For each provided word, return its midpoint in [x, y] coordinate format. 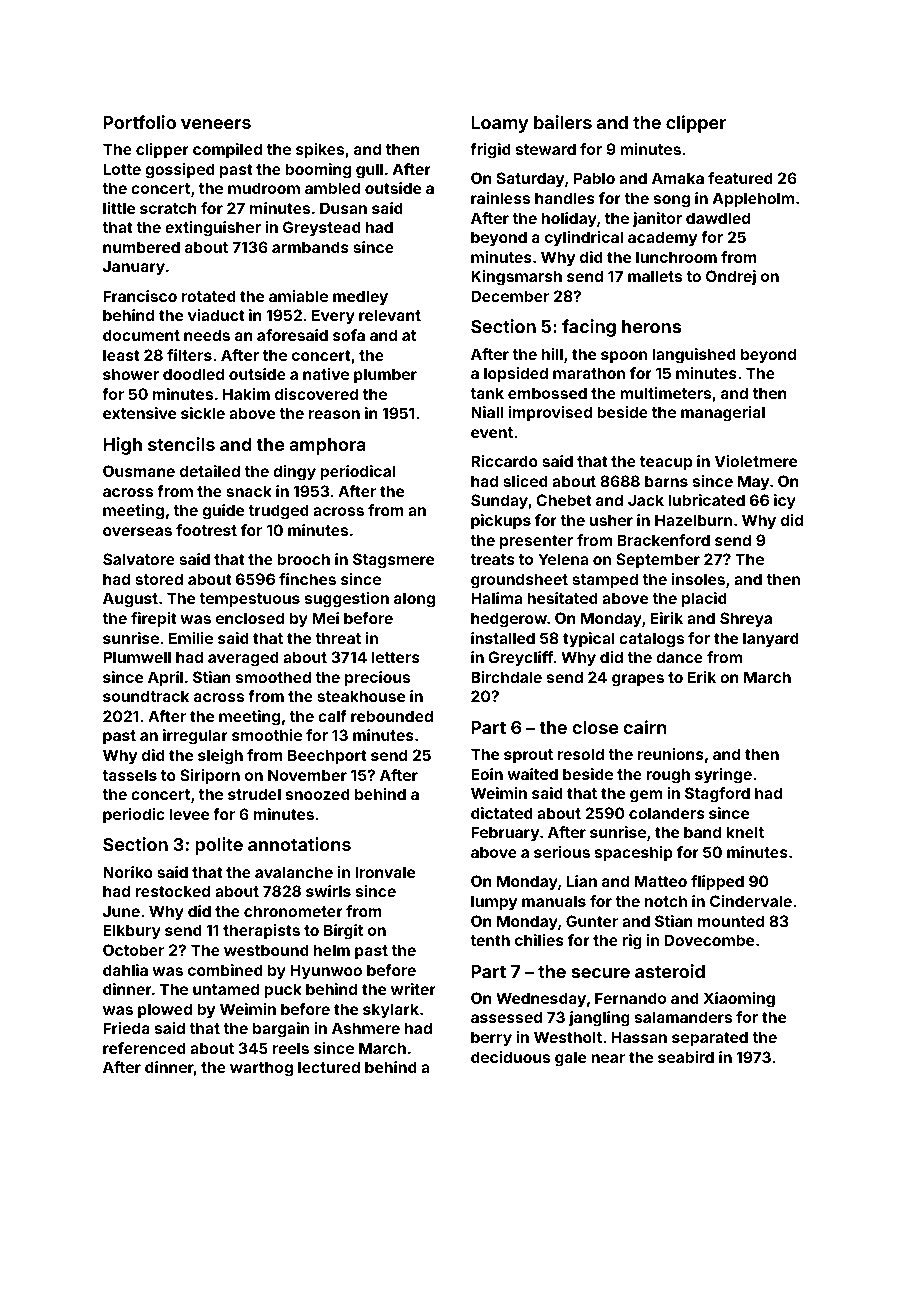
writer [413, 989]
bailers [563, 122]
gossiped [180, 171]
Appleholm [753, 199]
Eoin [487, 774]
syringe [723, 776]
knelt [745, 832]
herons [651, 326]
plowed [165, 1010]
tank [487, 393]
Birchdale [506, 677]
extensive [139, 413]
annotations [299, 844]
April [165, 678]
